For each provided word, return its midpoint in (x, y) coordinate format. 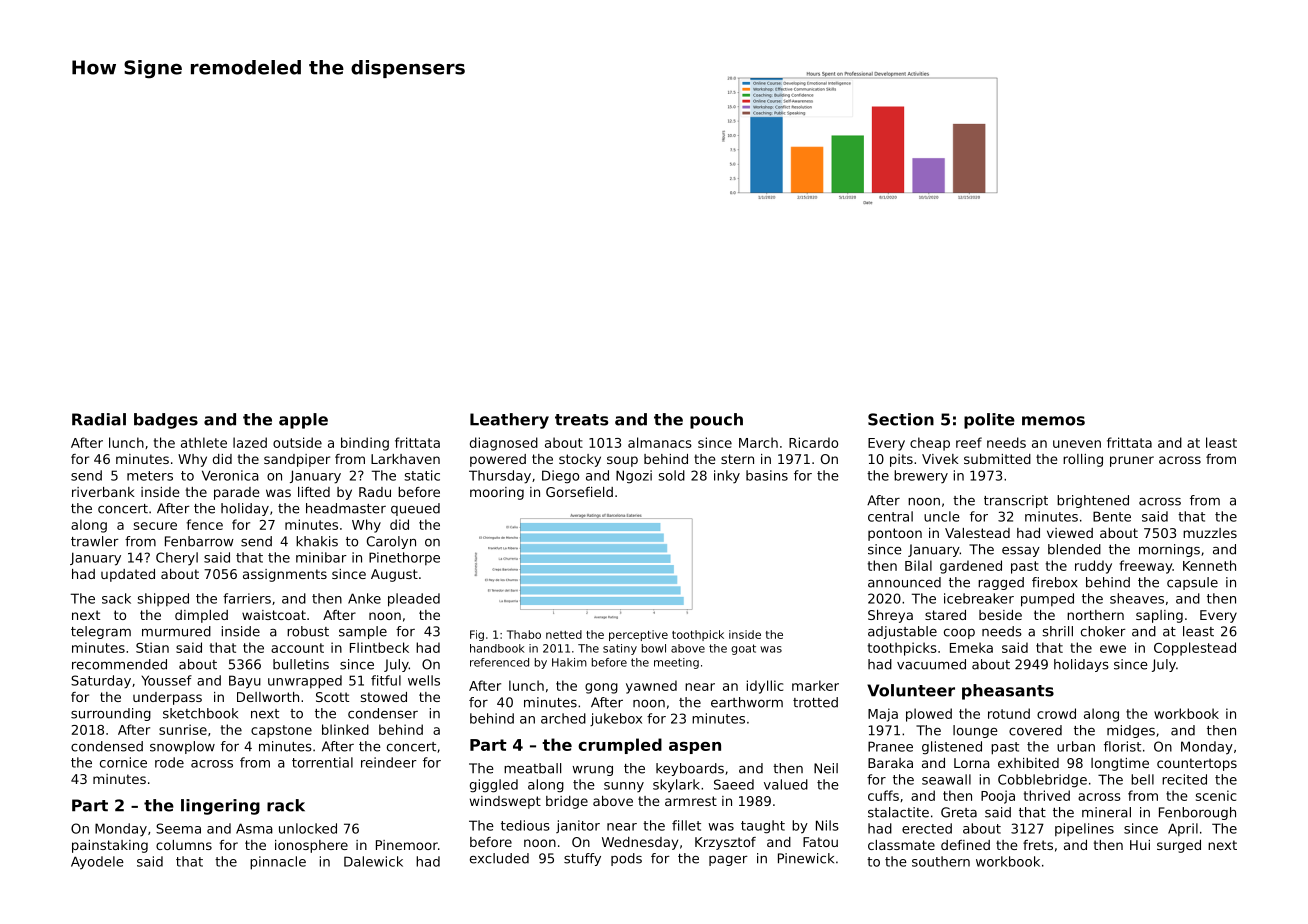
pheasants (1008, 692)
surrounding (111, 714)
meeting (676, 663)
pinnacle (278, 863)
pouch (716, 421)
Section (901, 419)
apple (303, 421)
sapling (1159, 616)
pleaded (414, 600)
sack (116, 598)
